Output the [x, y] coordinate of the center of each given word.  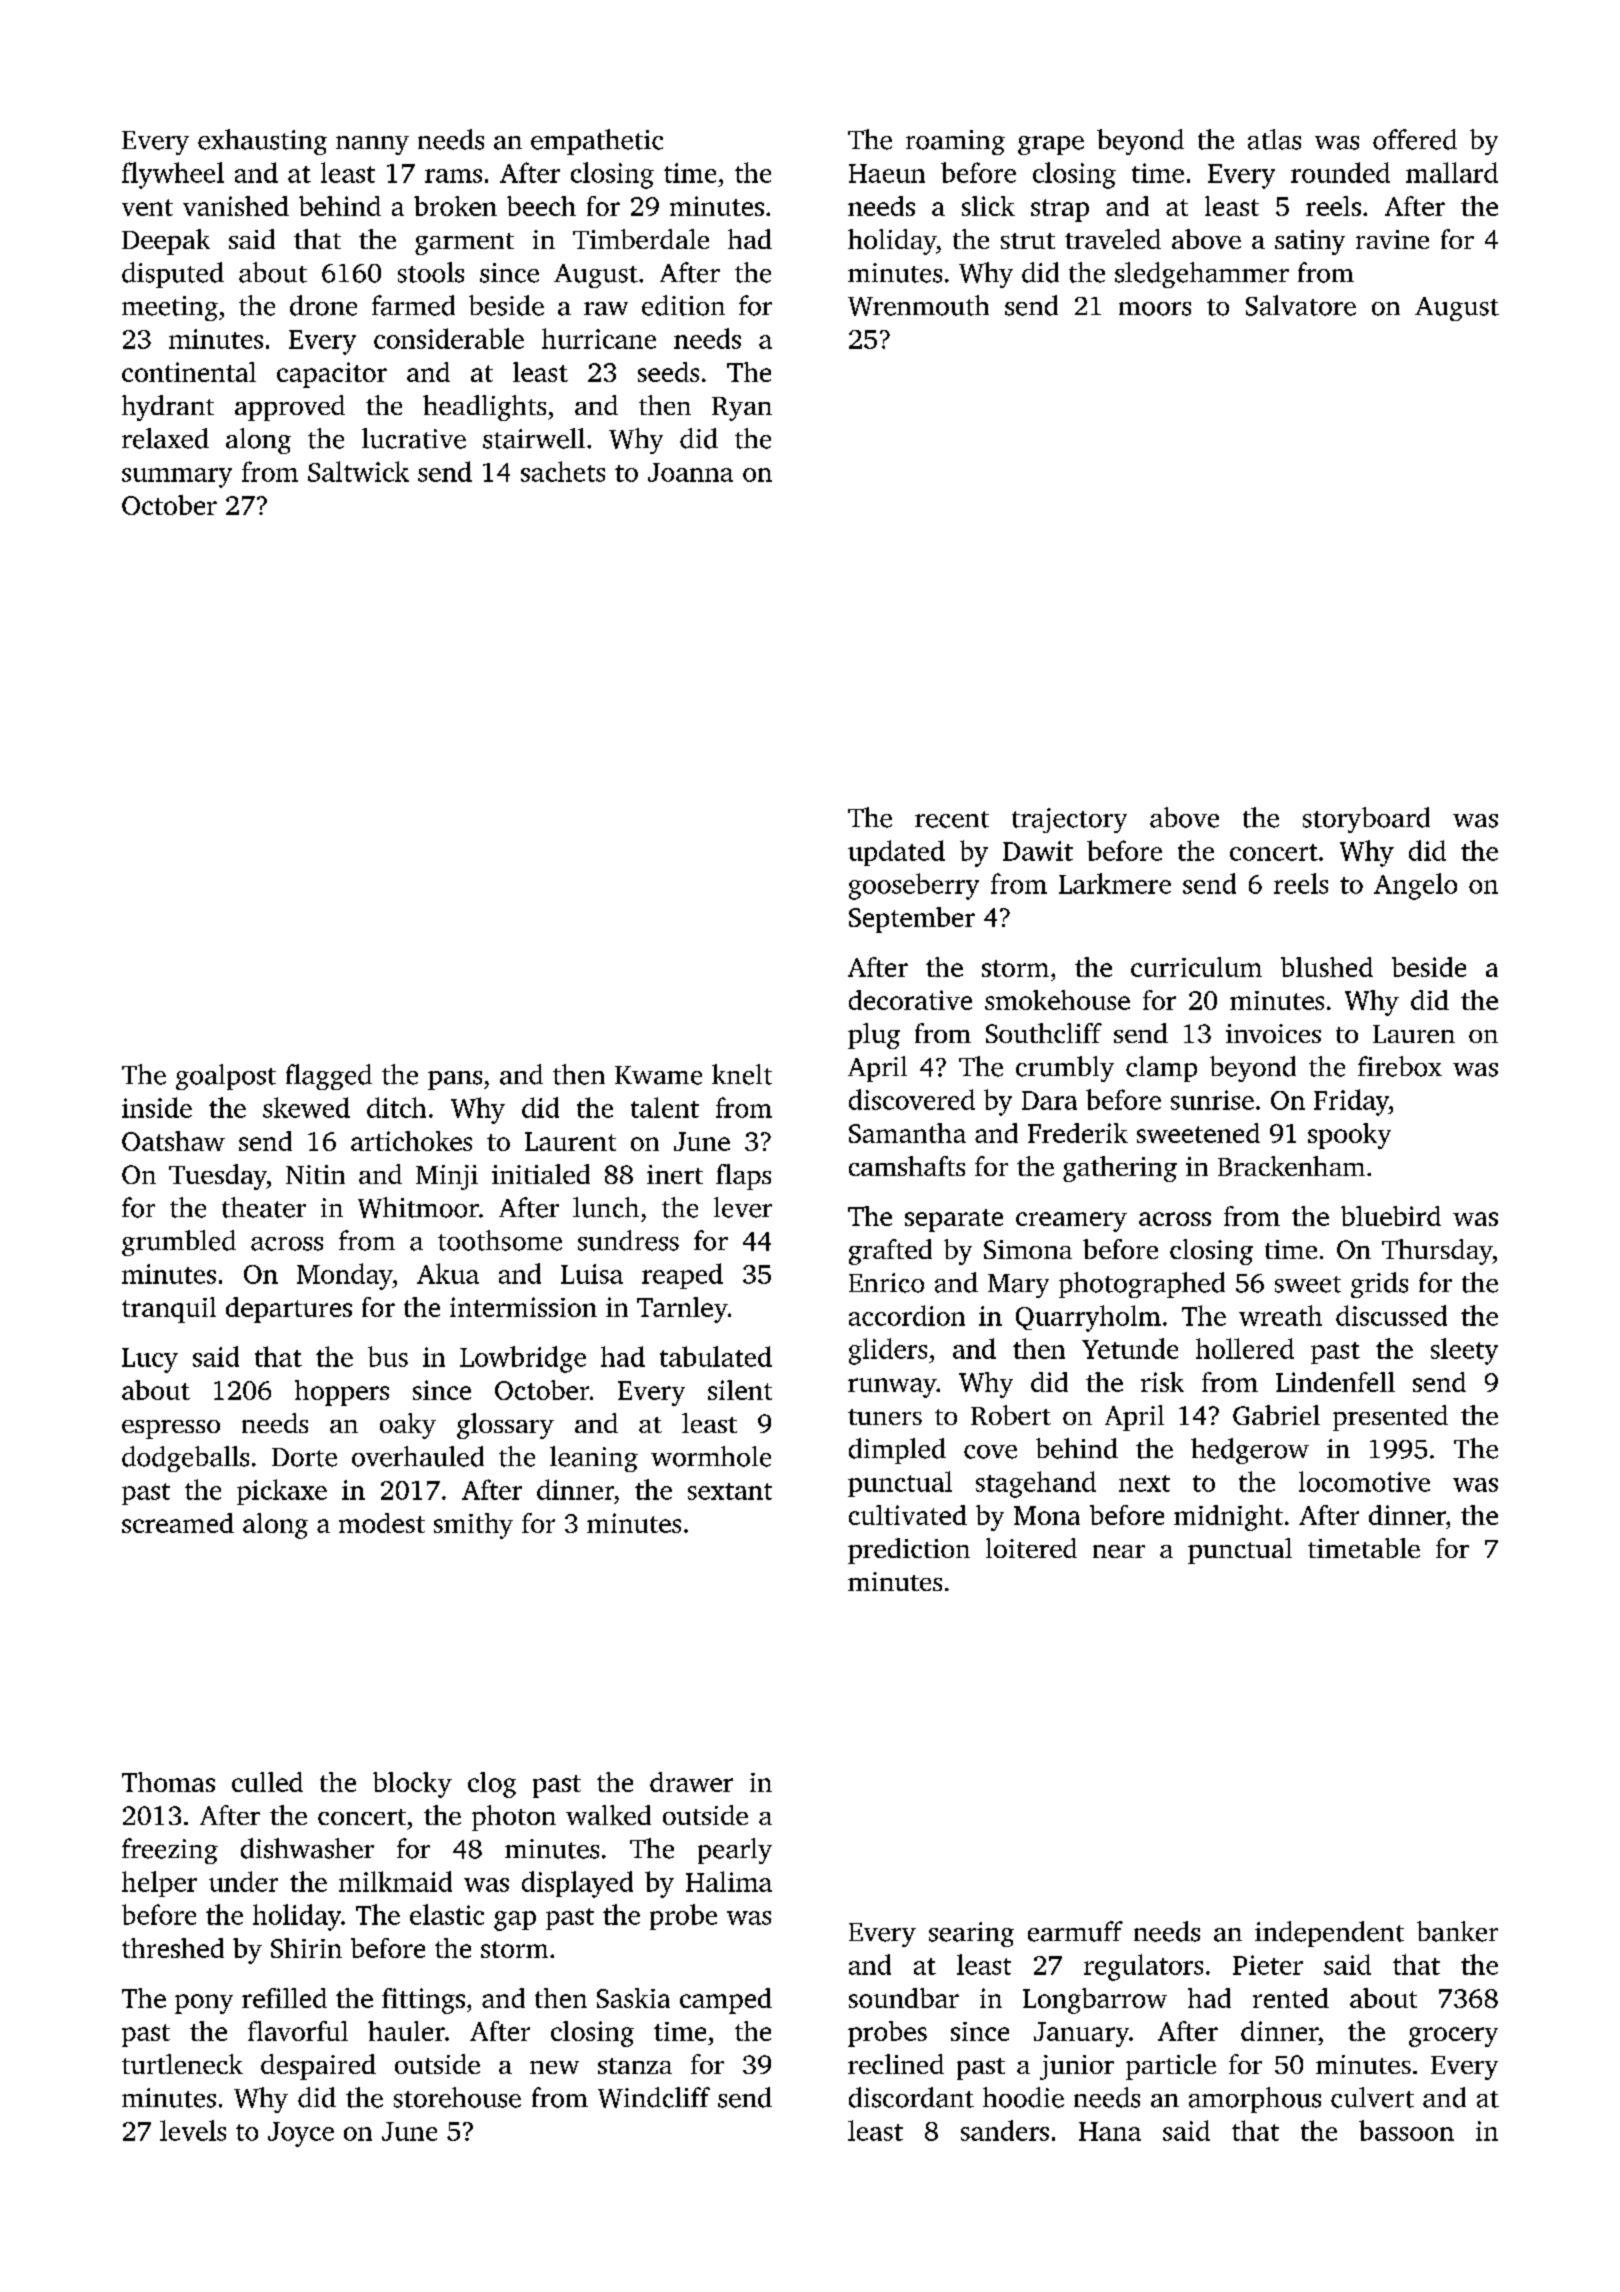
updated [896, 853]
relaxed [165, 438]
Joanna [690, 472]
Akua [448, 1273]
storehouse [457, 2097]
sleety [1464, 1351]
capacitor [332, 375]
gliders [888, 1351]
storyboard [1366, 820]
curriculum [1196, 967]
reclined [896, 2064]
